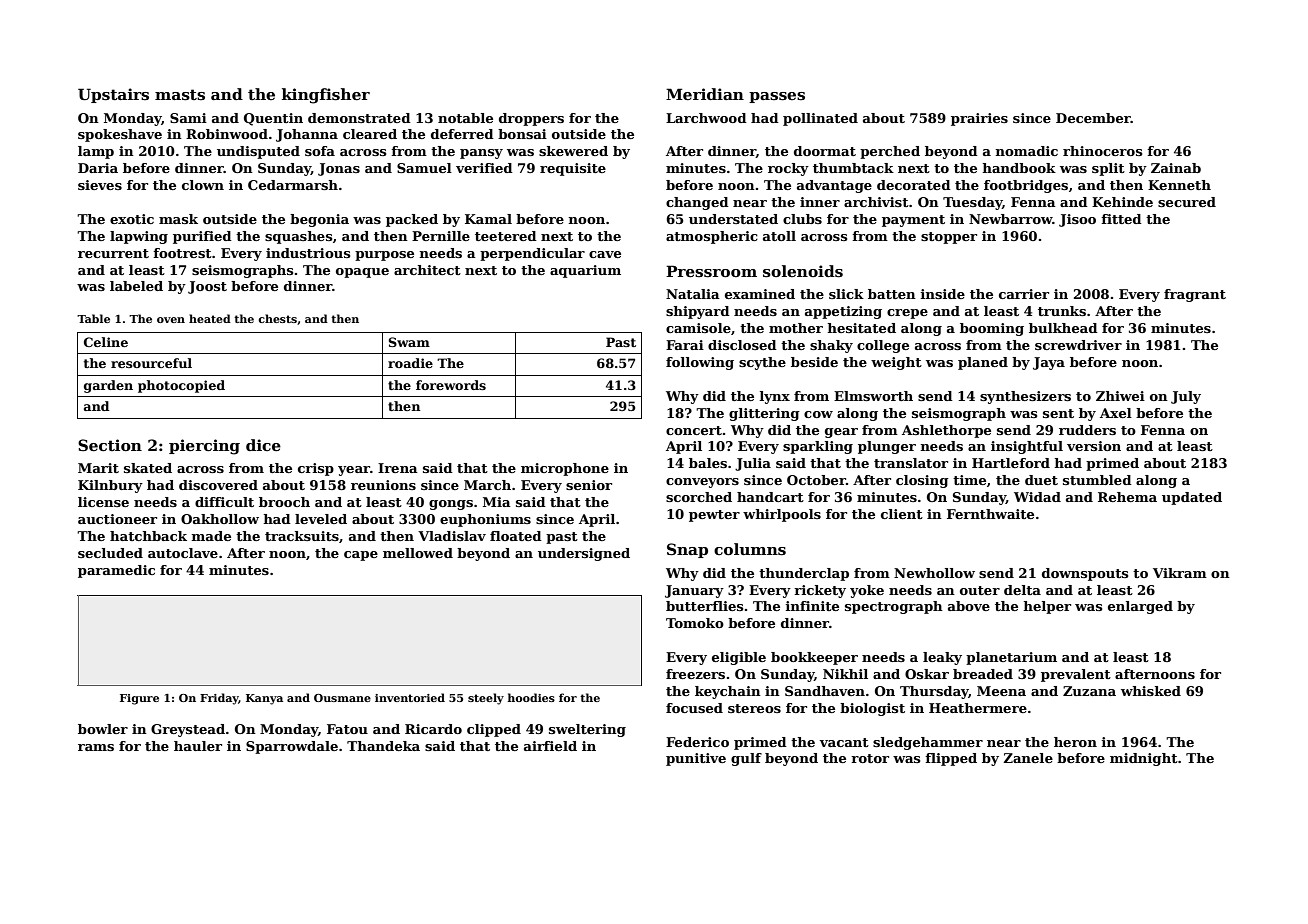 This screenshot has width=1308, height=924. Describe the element at coordinates (347, 729) in the screenshot. I see `Fatou` at that location.
